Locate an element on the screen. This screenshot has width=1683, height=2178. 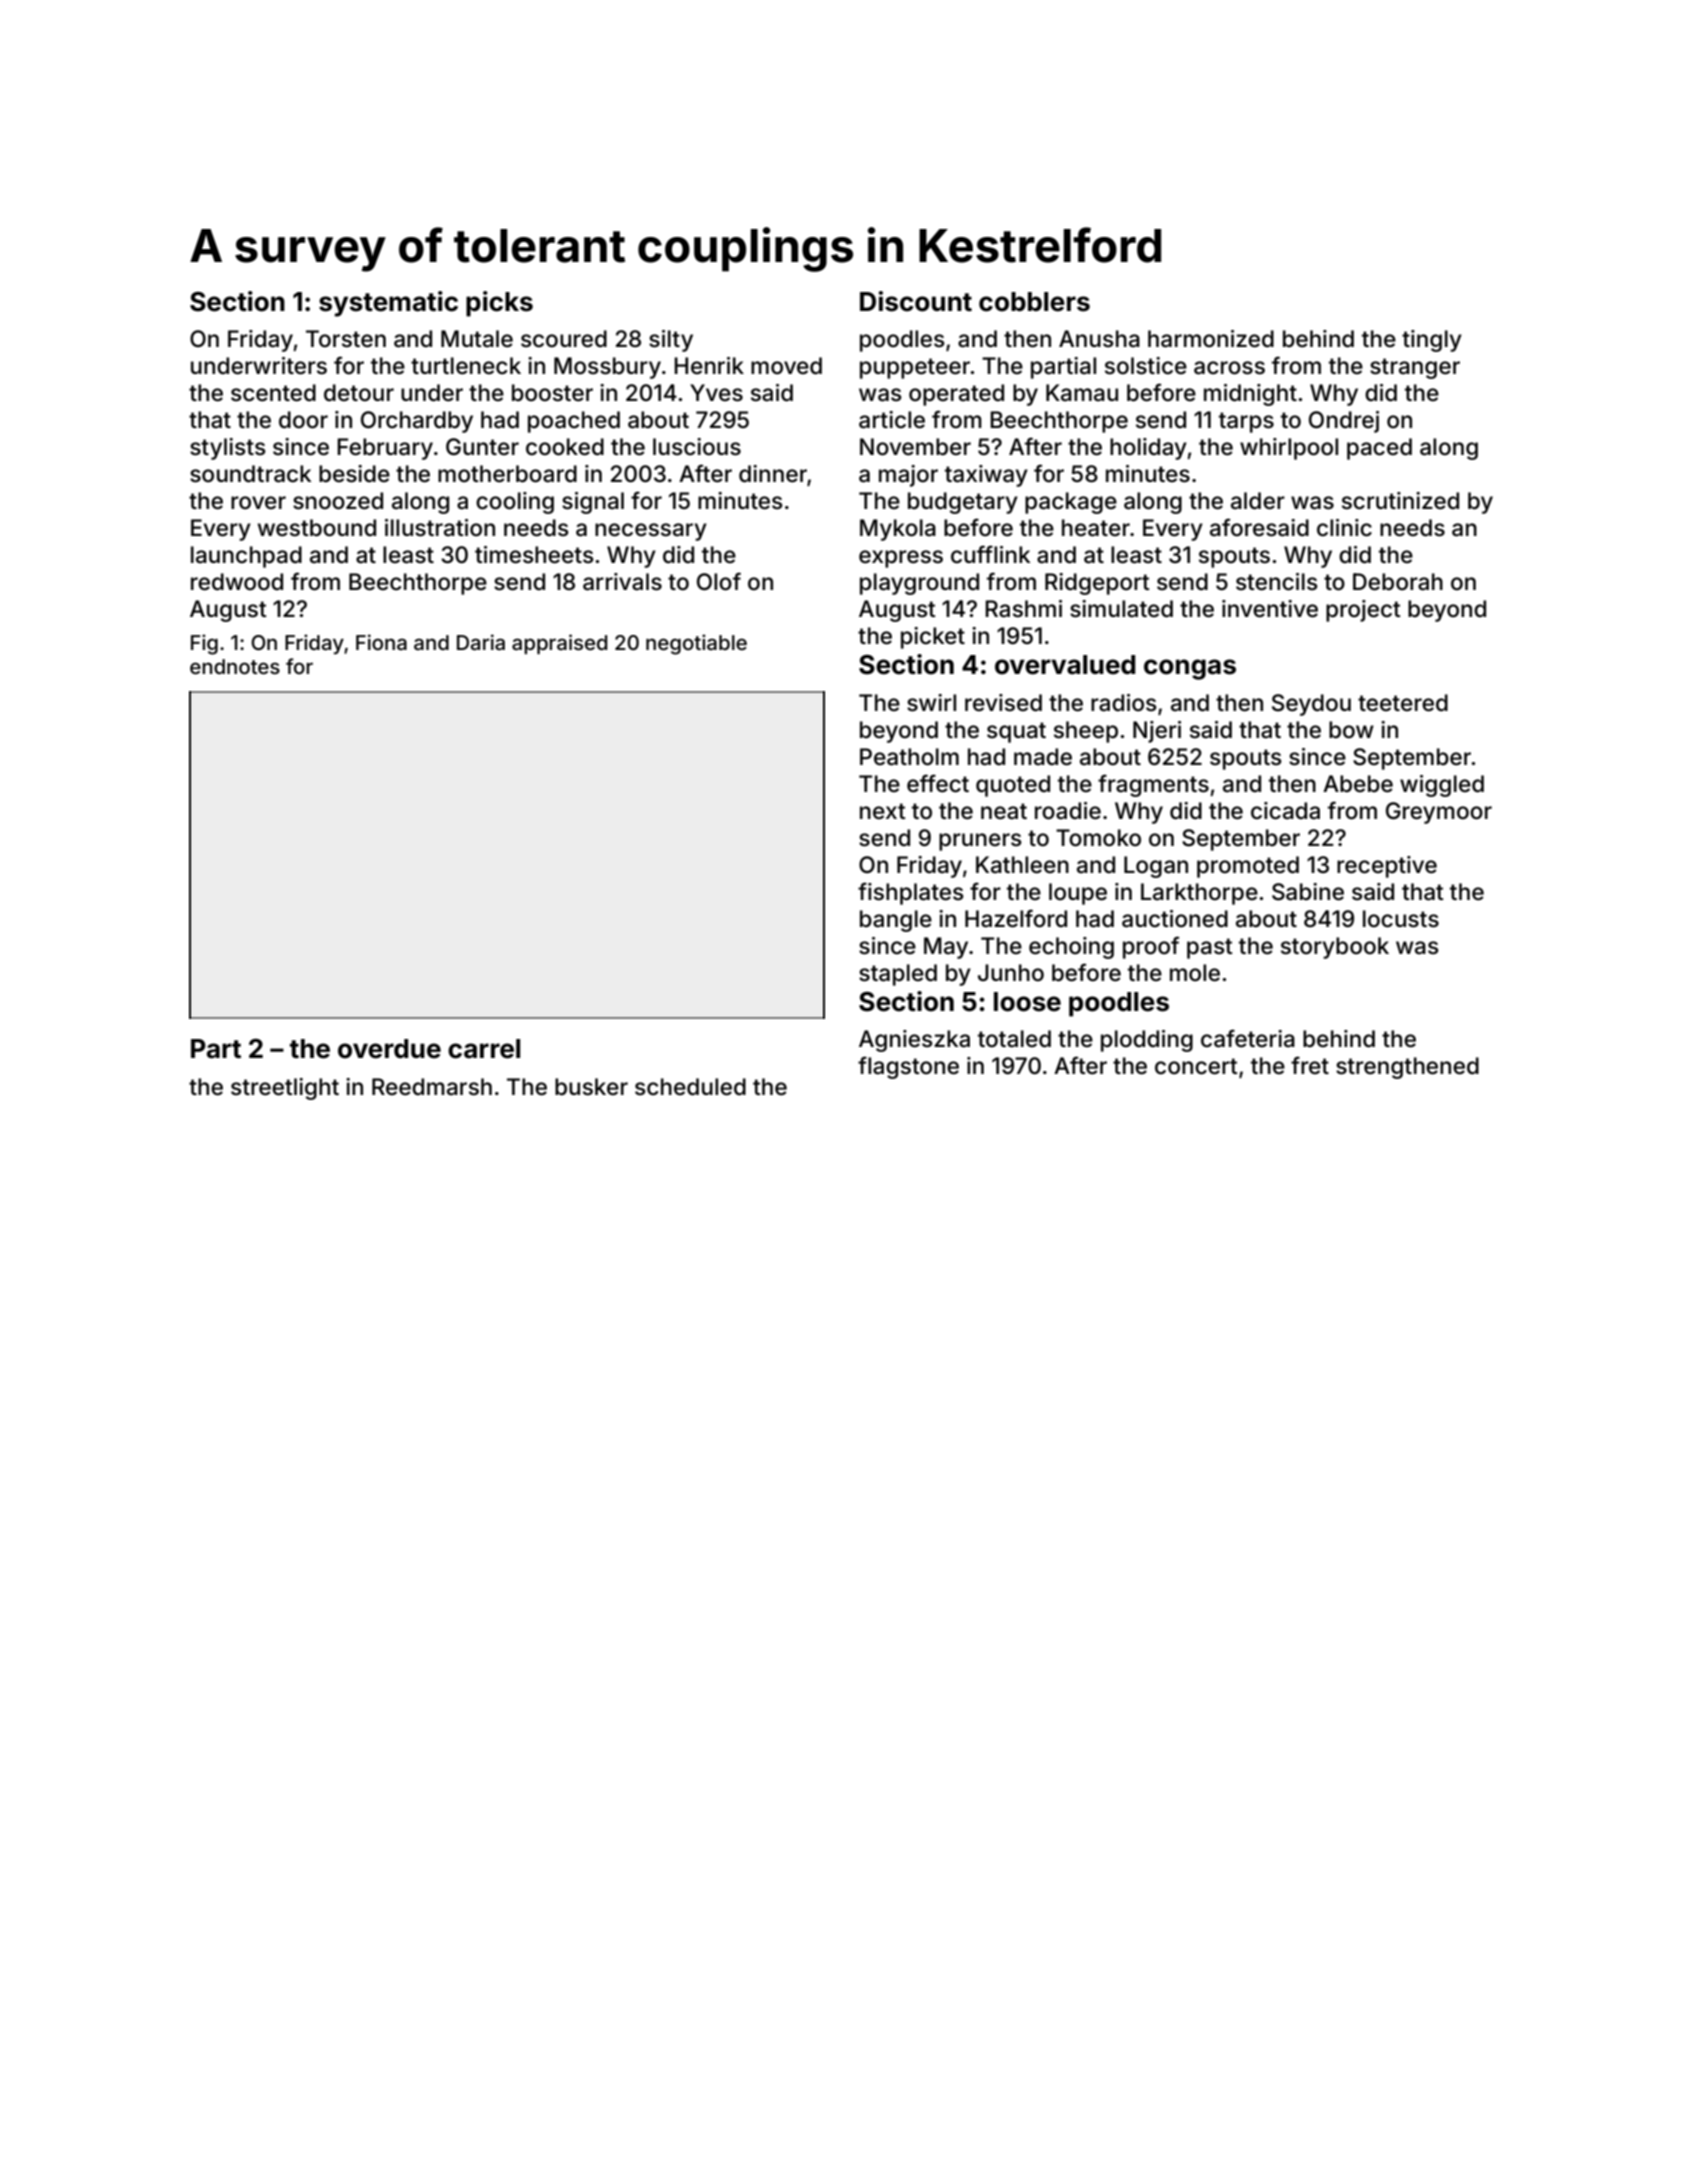
bangle is located at coordinates (896, 921).
